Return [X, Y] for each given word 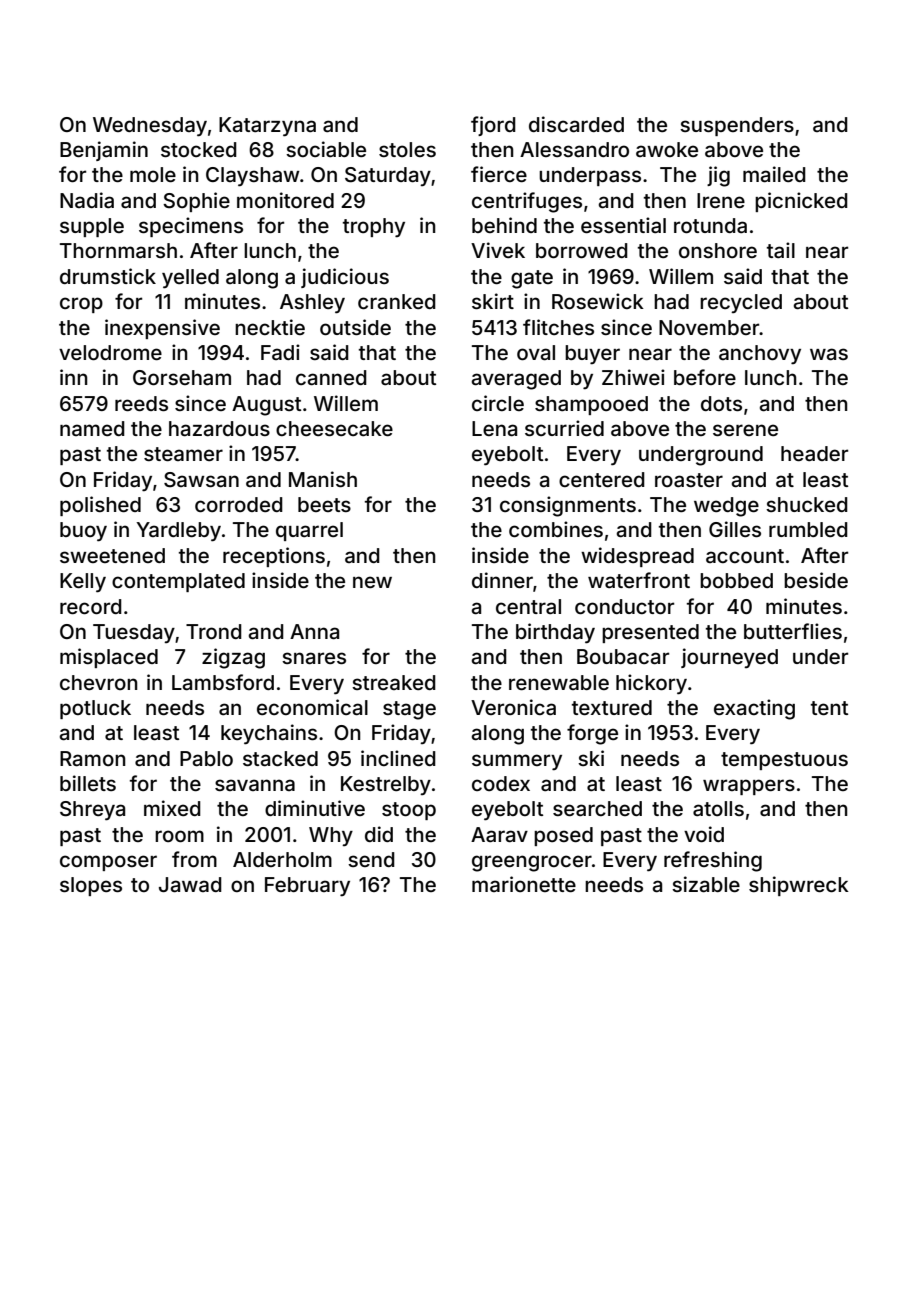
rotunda [710, 225]
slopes [91, 886]
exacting [754, 709]
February [307, 887]
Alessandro [574, 149]
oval [536, 352]
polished [100, 506]
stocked [199, 149]
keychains [269, 734]
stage [409, 710]
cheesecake [334, 428]
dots [721, 403]
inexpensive [162, 329]
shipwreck [799, 886]
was [829, 354]
